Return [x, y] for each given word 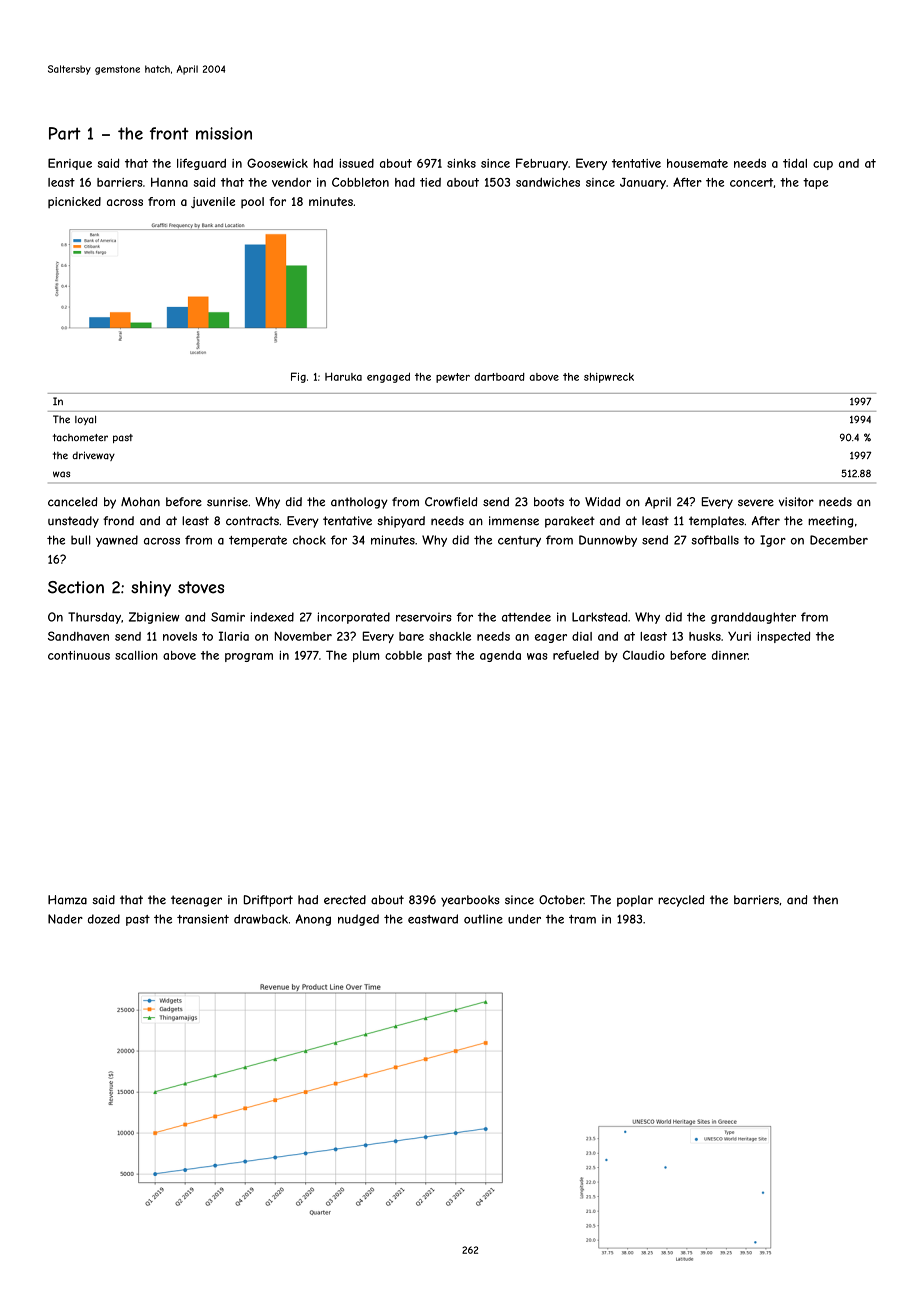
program [249, 657]
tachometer [80, 438]
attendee [526, 617]
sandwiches [548, 182]
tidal [795, 163]
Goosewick [277, 163]
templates [716, 522]
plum [366, 656]
